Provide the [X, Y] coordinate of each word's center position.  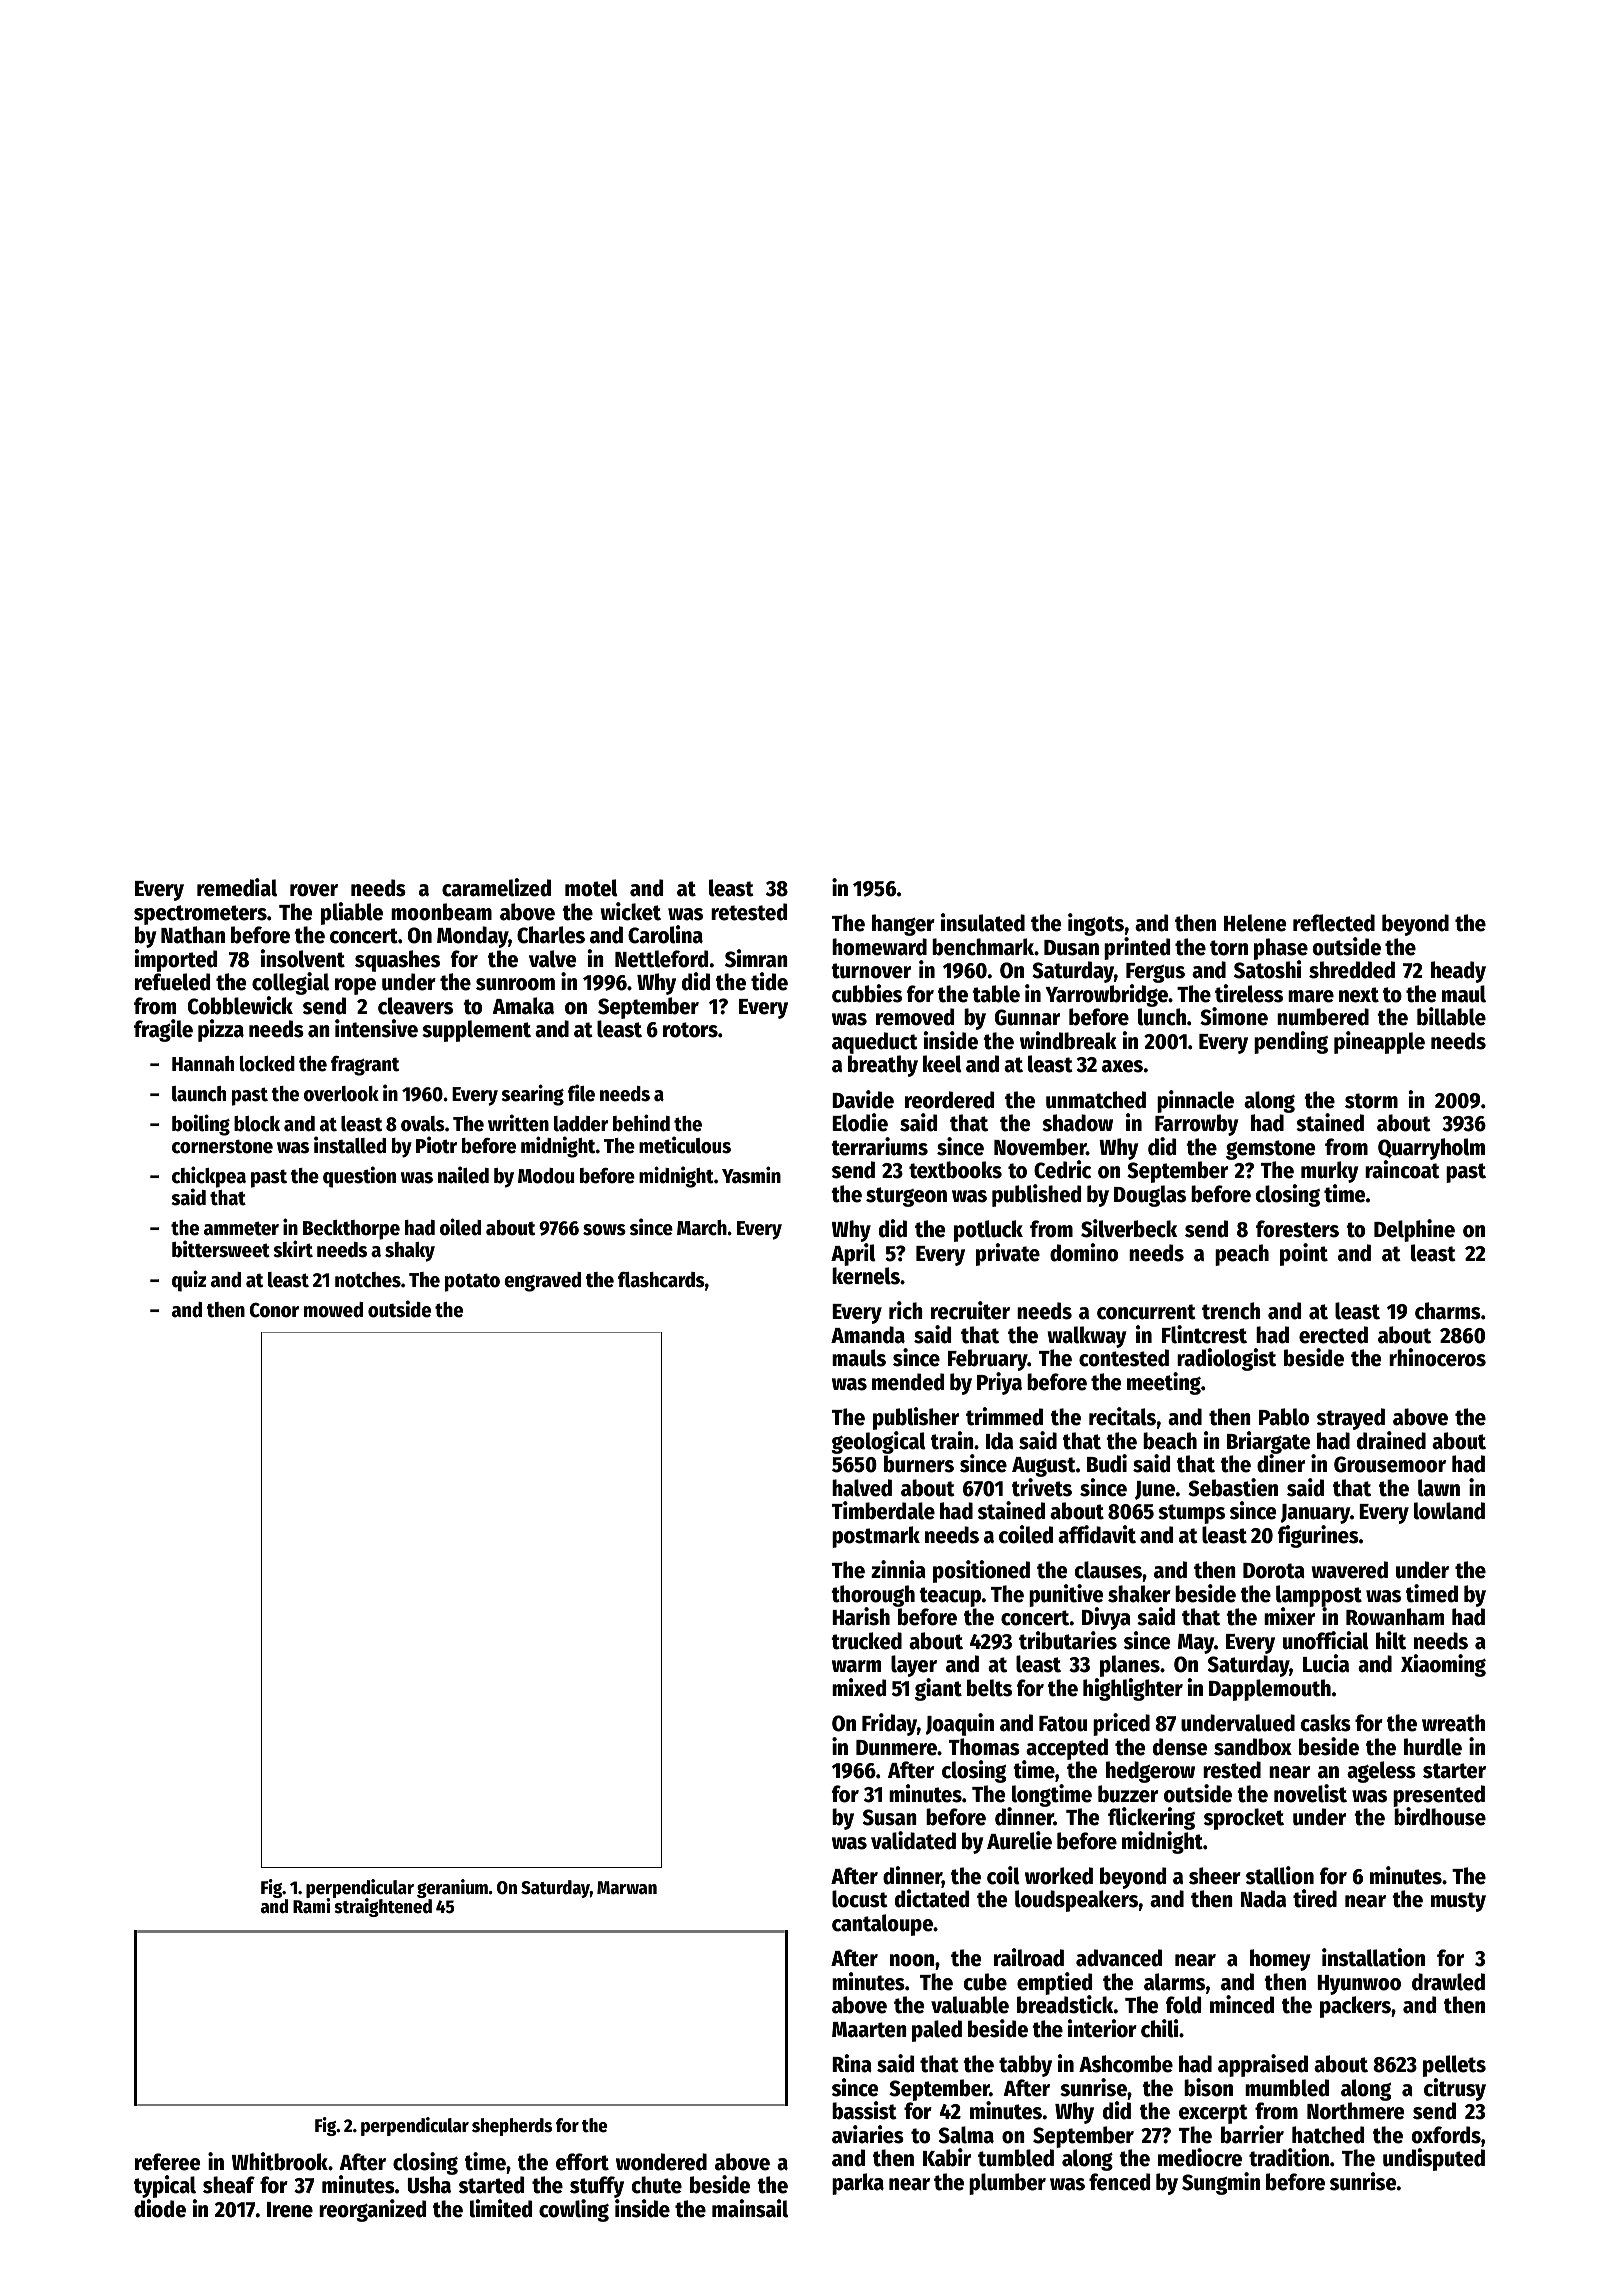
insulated [983, 922]
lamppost [1319, 1596]
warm [856, 1666]
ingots [1096, 924]
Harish [861, 1616]
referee [167, 2162]
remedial [237, 887]
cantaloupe [882, 1925]
